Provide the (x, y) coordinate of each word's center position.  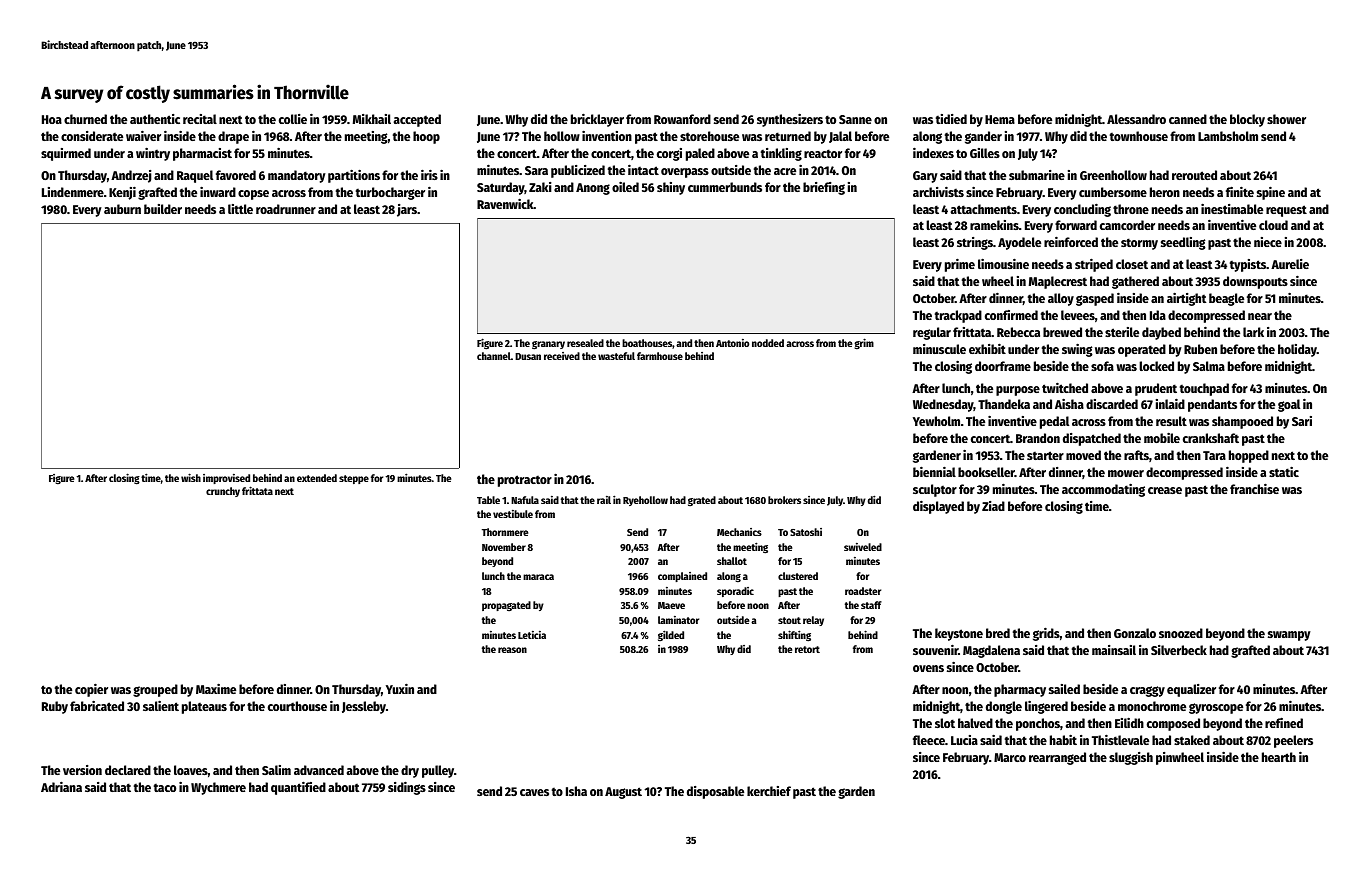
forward (1076, 225)
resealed (585, 343)
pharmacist (202, 154)
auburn (122, 209)
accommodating (1103, 490)
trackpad (958, 316)
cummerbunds (725, 187)
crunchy (223, 492)
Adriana (61, 786)
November (504, 547)
